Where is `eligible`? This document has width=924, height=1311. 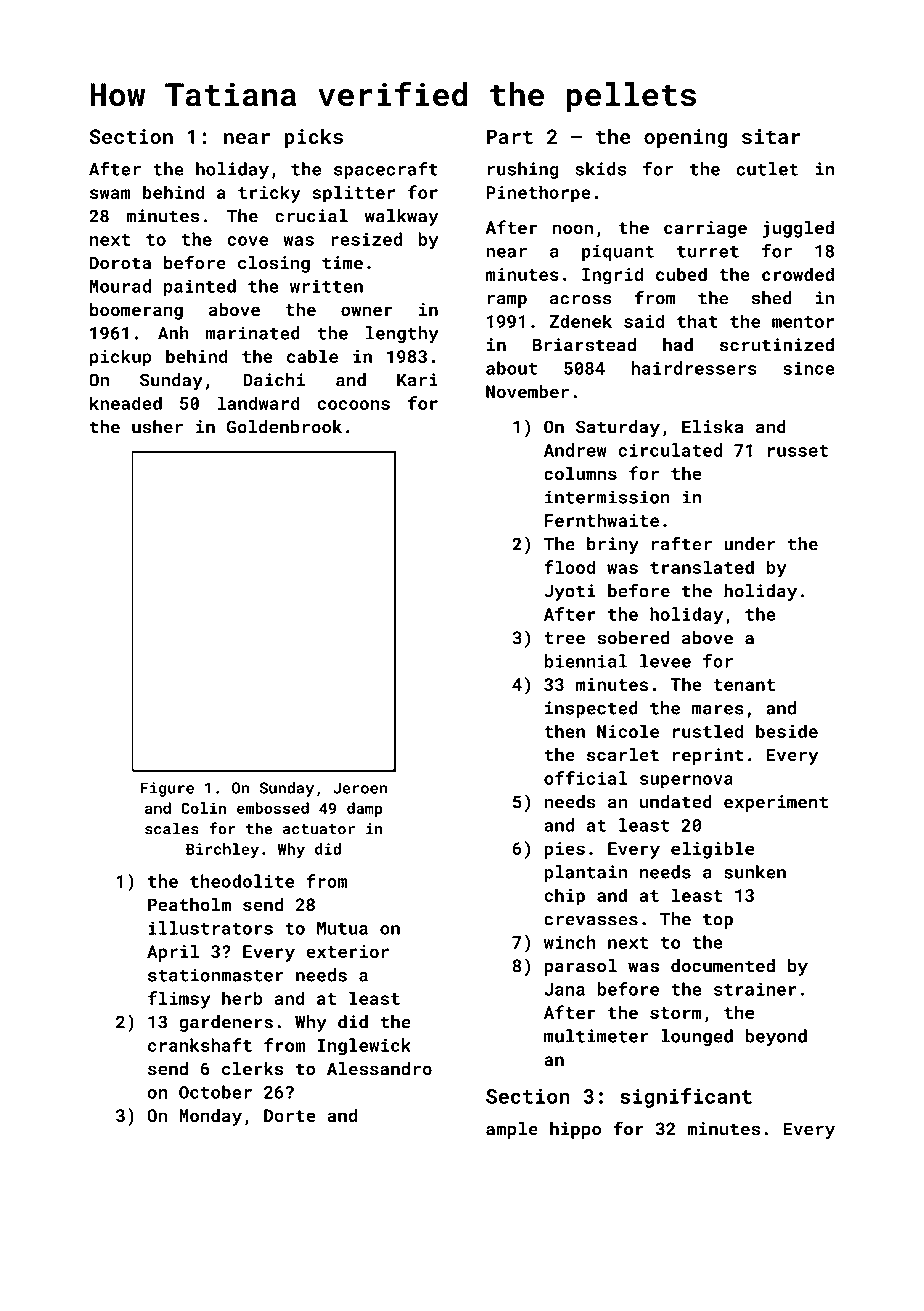 eligible is located at coordinates (712, 850).
